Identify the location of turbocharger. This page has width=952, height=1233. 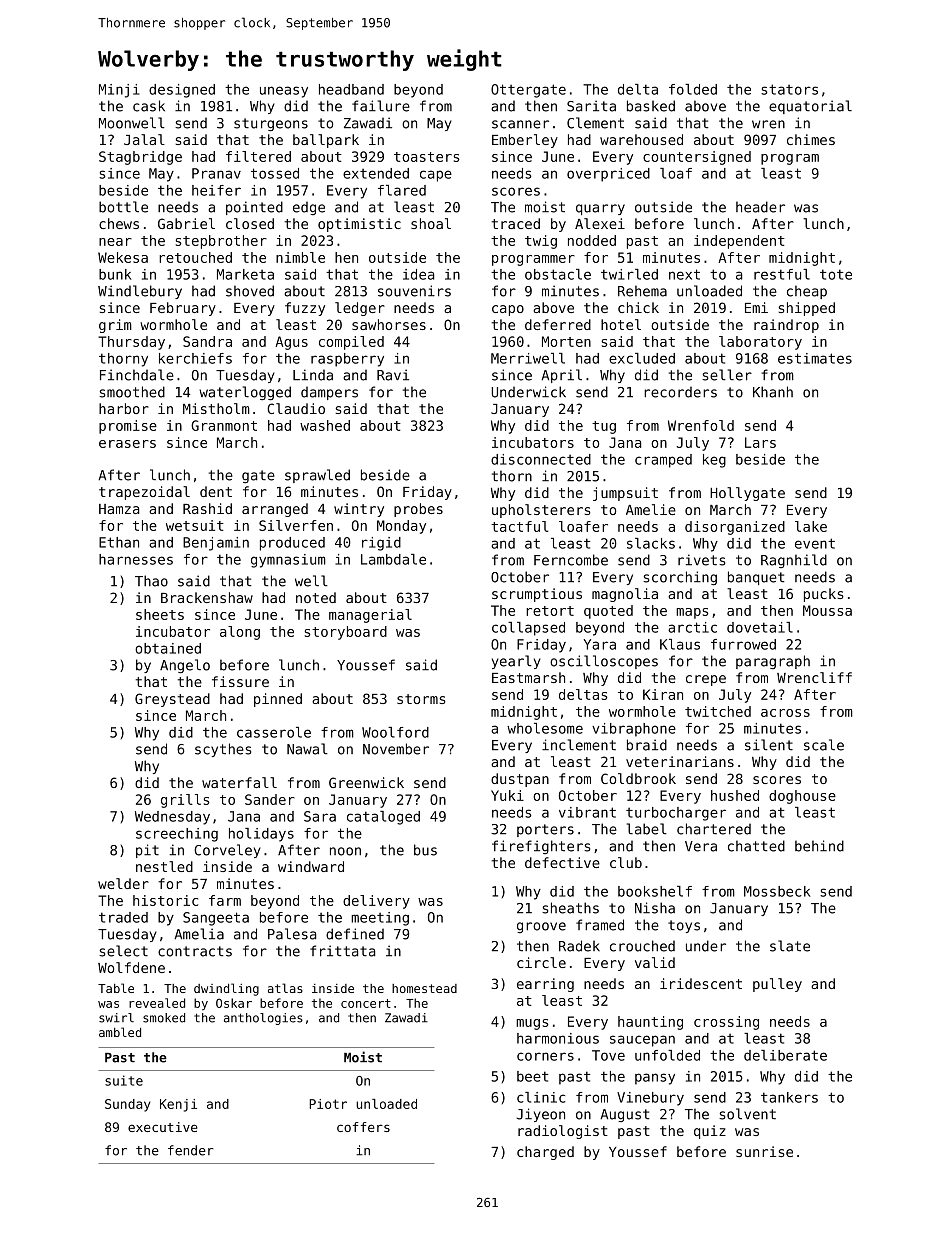
(676, 814).
